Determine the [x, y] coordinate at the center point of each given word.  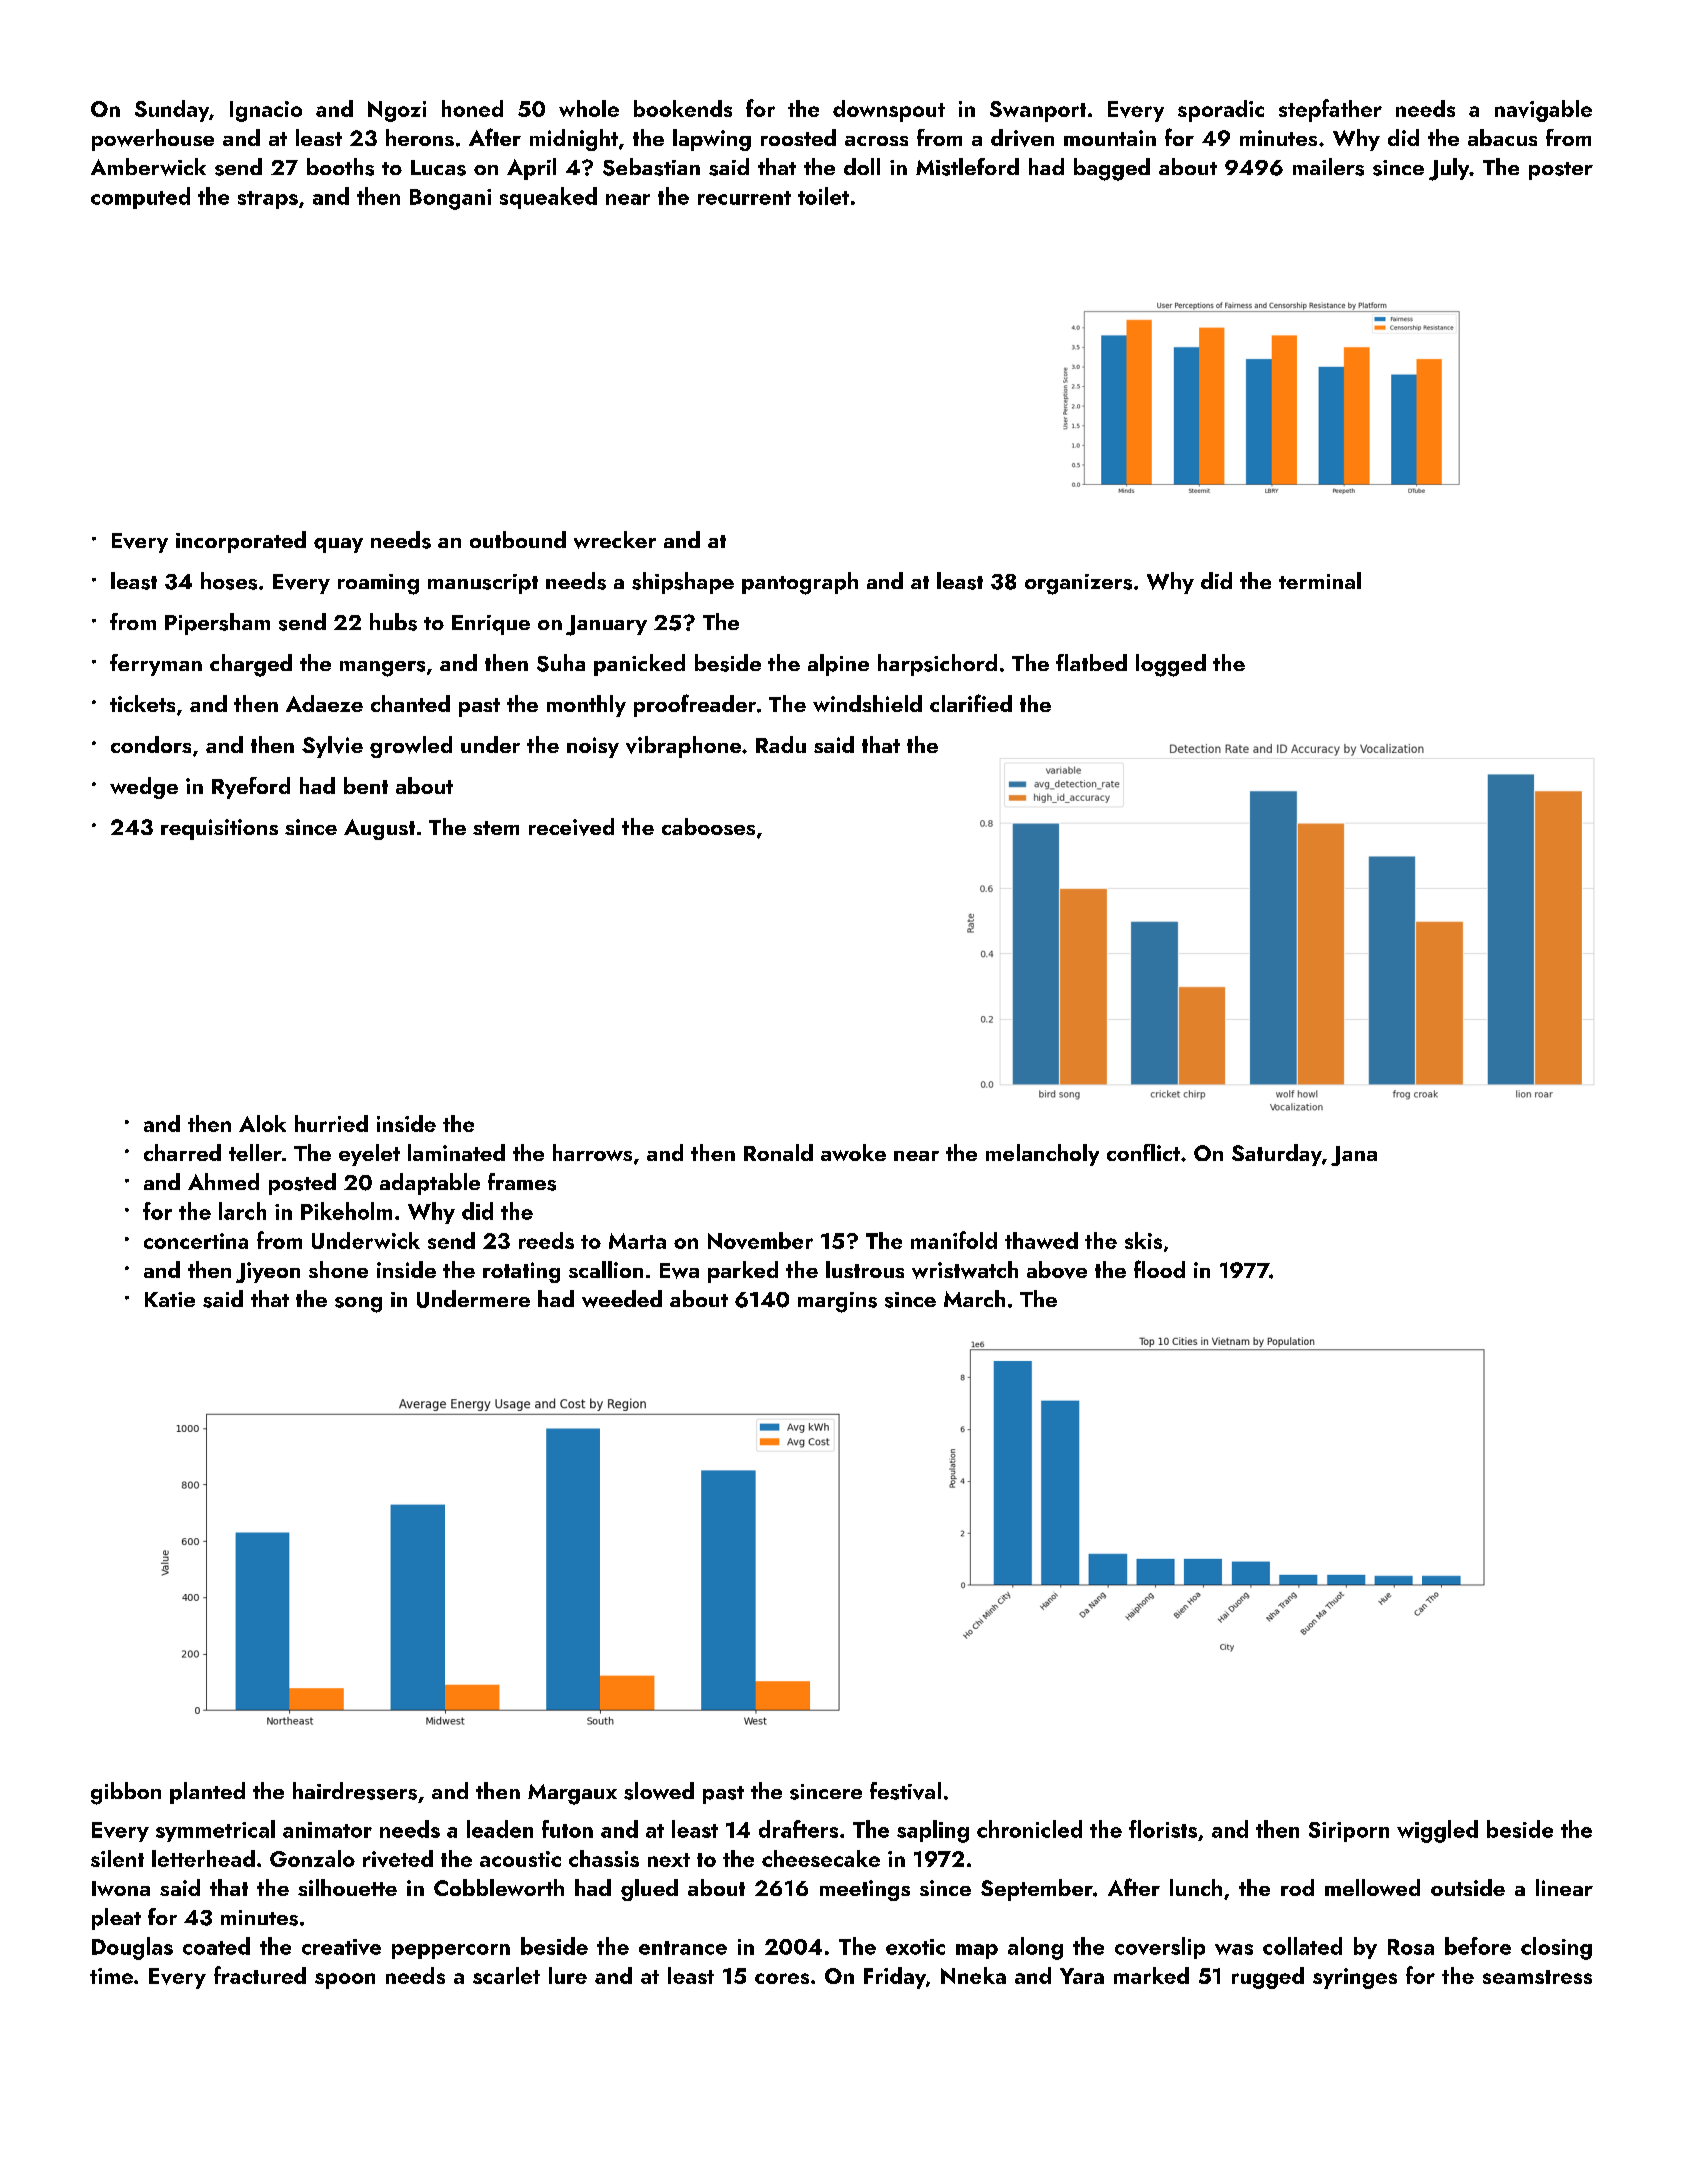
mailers [1328, 167]
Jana [1354, 1156]
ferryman [156, 665]
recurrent [744, 198]
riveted [398, 1858]
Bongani [450, 199]
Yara [1082, 1976]
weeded [622, 1299]
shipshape [683, 583]
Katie [170, 1299]
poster [1561, 171]
